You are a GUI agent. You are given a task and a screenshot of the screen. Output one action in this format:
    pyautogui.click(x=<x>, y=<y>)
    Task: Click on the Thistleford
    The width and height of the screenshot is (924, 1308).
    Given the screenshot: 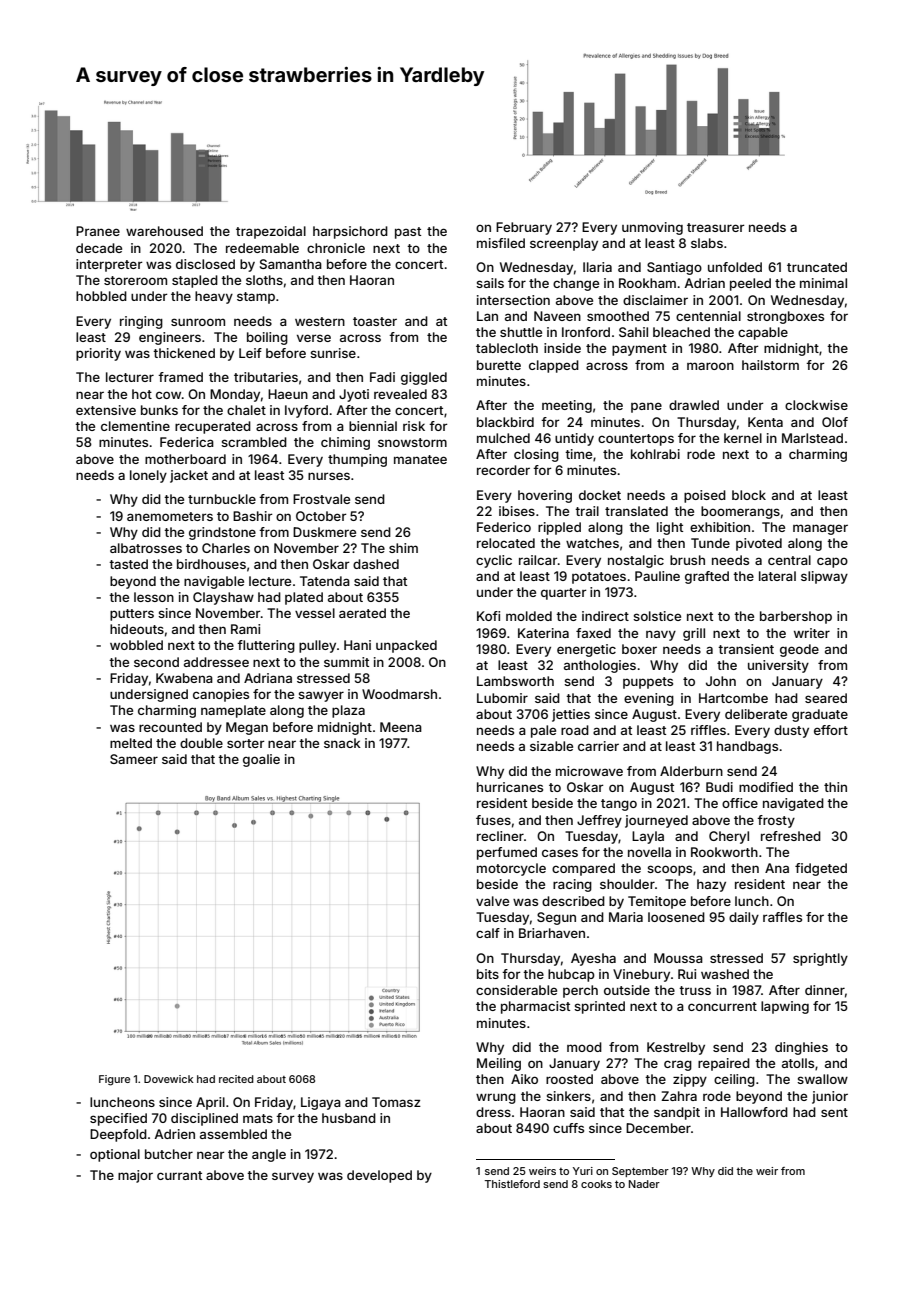 What is the action you would take?
    pyautogui.click(x=512, y=1184)
